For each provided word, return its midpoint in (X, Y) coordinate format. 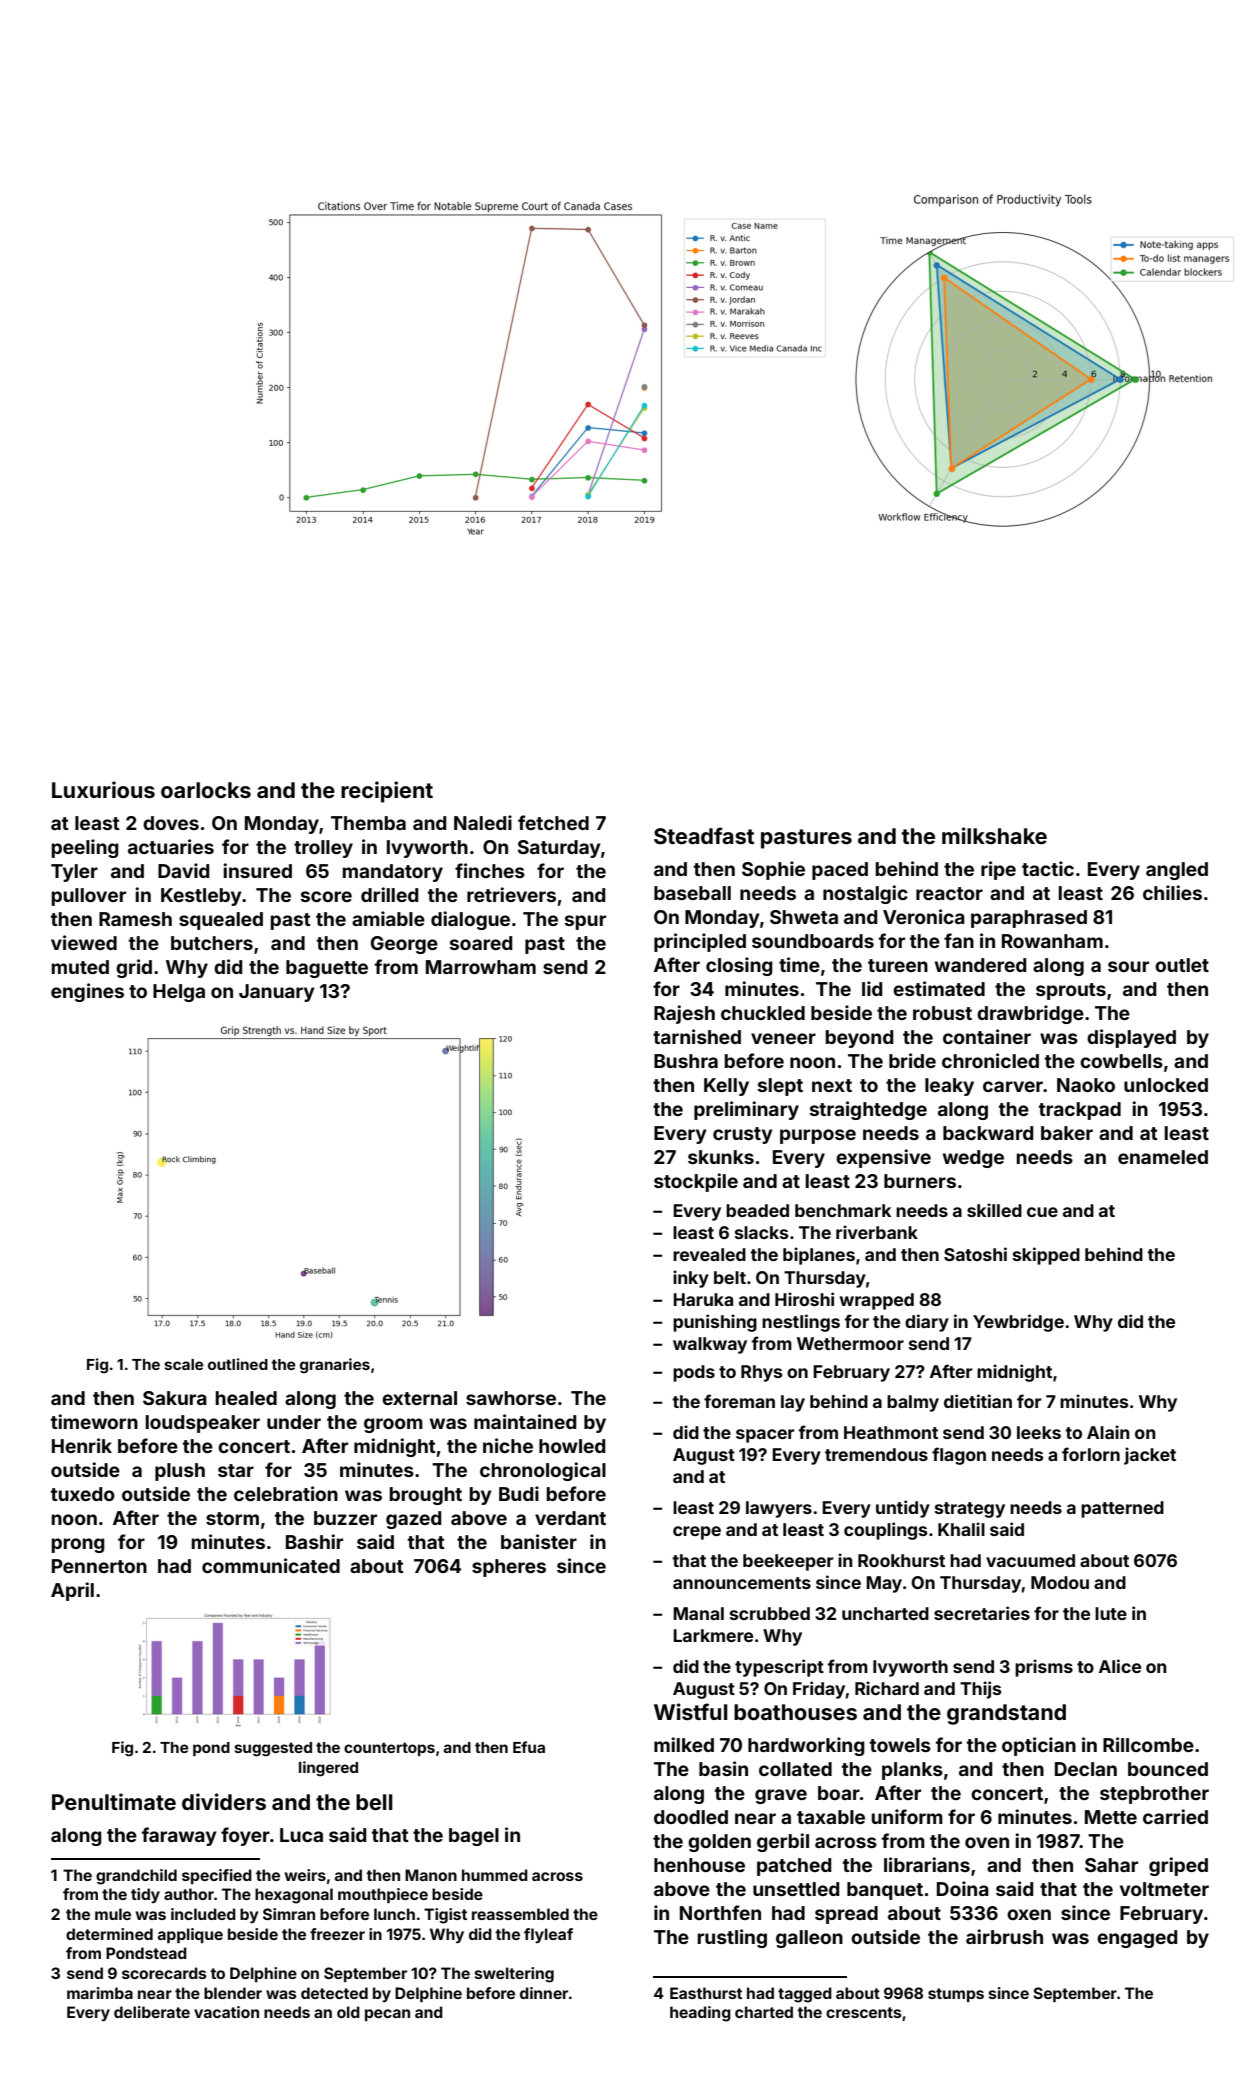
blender (233, 1993)
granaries (335, 1366)
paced (840, 871)
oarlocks (206, 790)
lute (1111, 1613)
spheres (509, 1568)
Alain (1108, 1432)
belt (730, 1277)
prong (78, 1545)
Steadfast (704, 836)
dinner (544, 1993)
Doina (963, 1888)
